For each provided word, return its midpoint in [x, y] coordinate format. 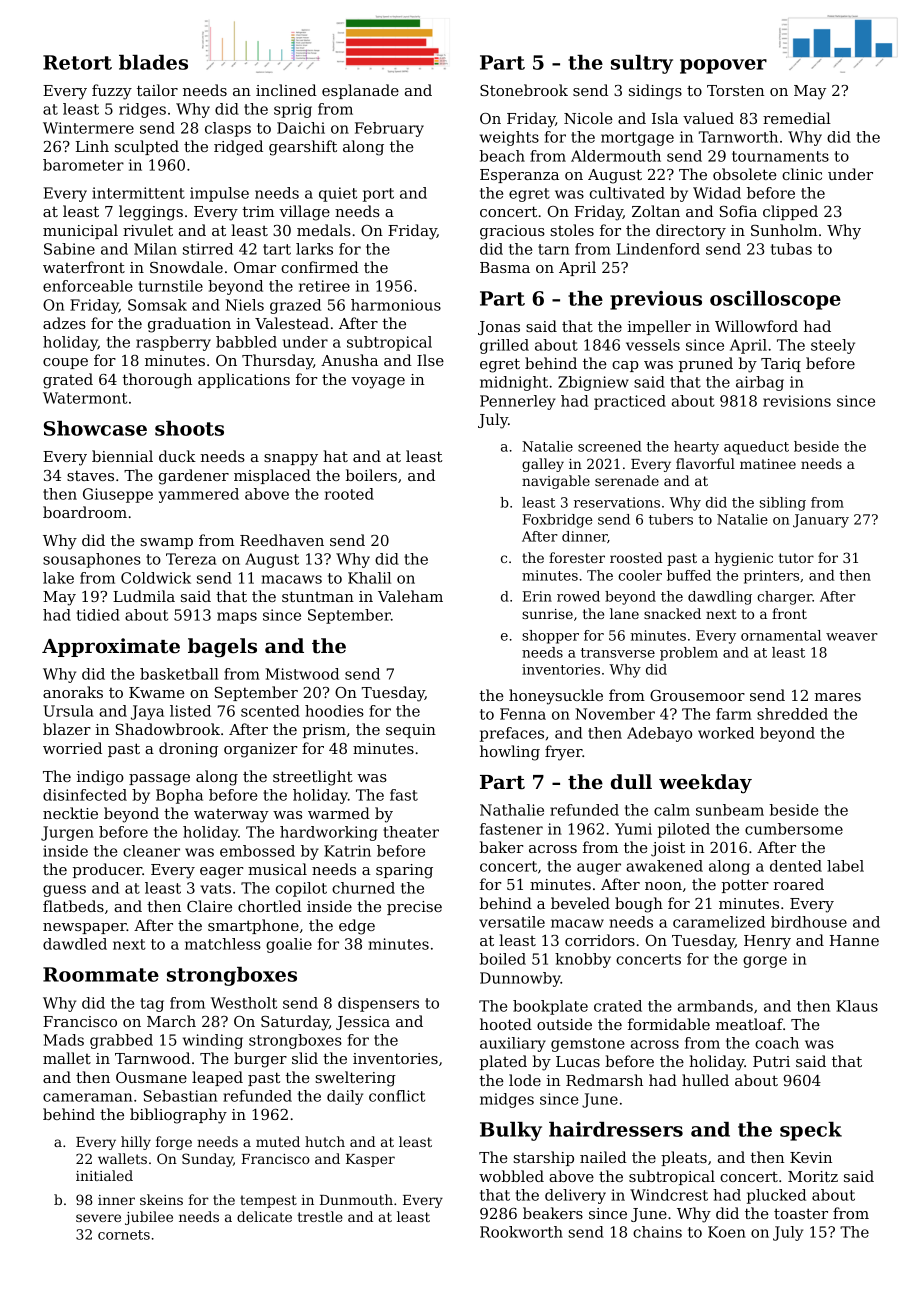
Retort [77, 62]
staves [90, 475]
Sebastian [180, 1096]
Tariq [781, 365]
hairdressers [616, 1129]
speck [811, 1131]
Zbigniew [593, 383]
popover [723, 66]
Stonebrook [524, 90]
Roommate [101, 974]
